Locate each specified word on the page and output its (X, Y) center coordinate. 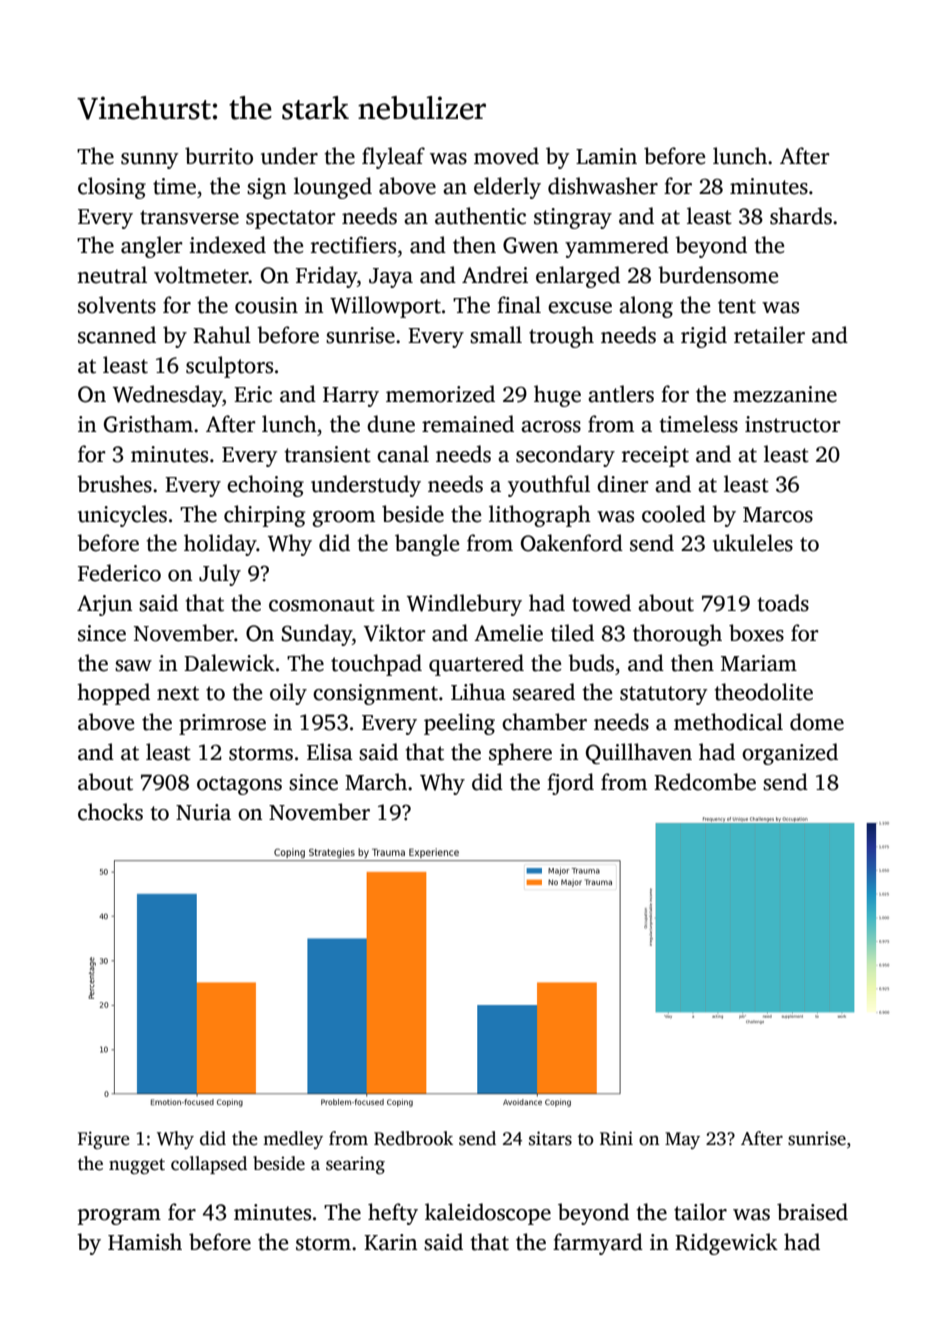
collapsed (209, 1165)
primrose (222, 724)
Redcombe (705, 782)
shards (801, 216)
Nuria (203, 812)
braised (812, 1212)
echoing (265, 486)
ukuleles (753, 543)
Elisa (330, 752)
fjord (570, 784)
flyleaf (393, 158)
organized (790, 754)
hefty (393, 1214)
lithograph (540, 516)
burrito (219, 156)
